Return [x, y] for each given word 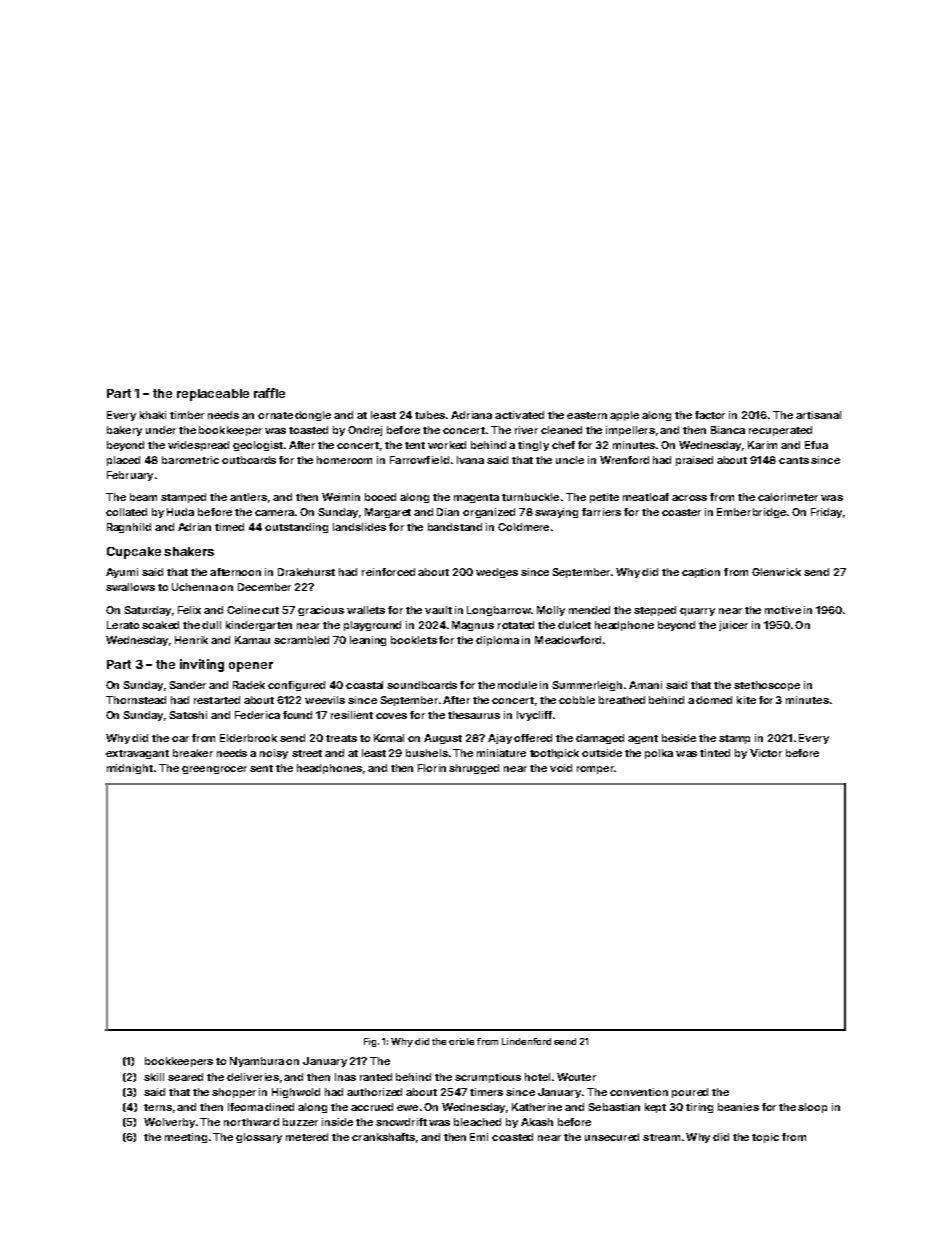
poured [690, 1093]
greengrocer [214, 770]
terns [158, 1107]
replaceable [213, 395]
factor [710, 415]
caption [701, 573]
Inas [345, 1077]
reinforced [388, 572]
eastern [587, 415]
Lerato [123, 625]
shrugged [474, 769]
